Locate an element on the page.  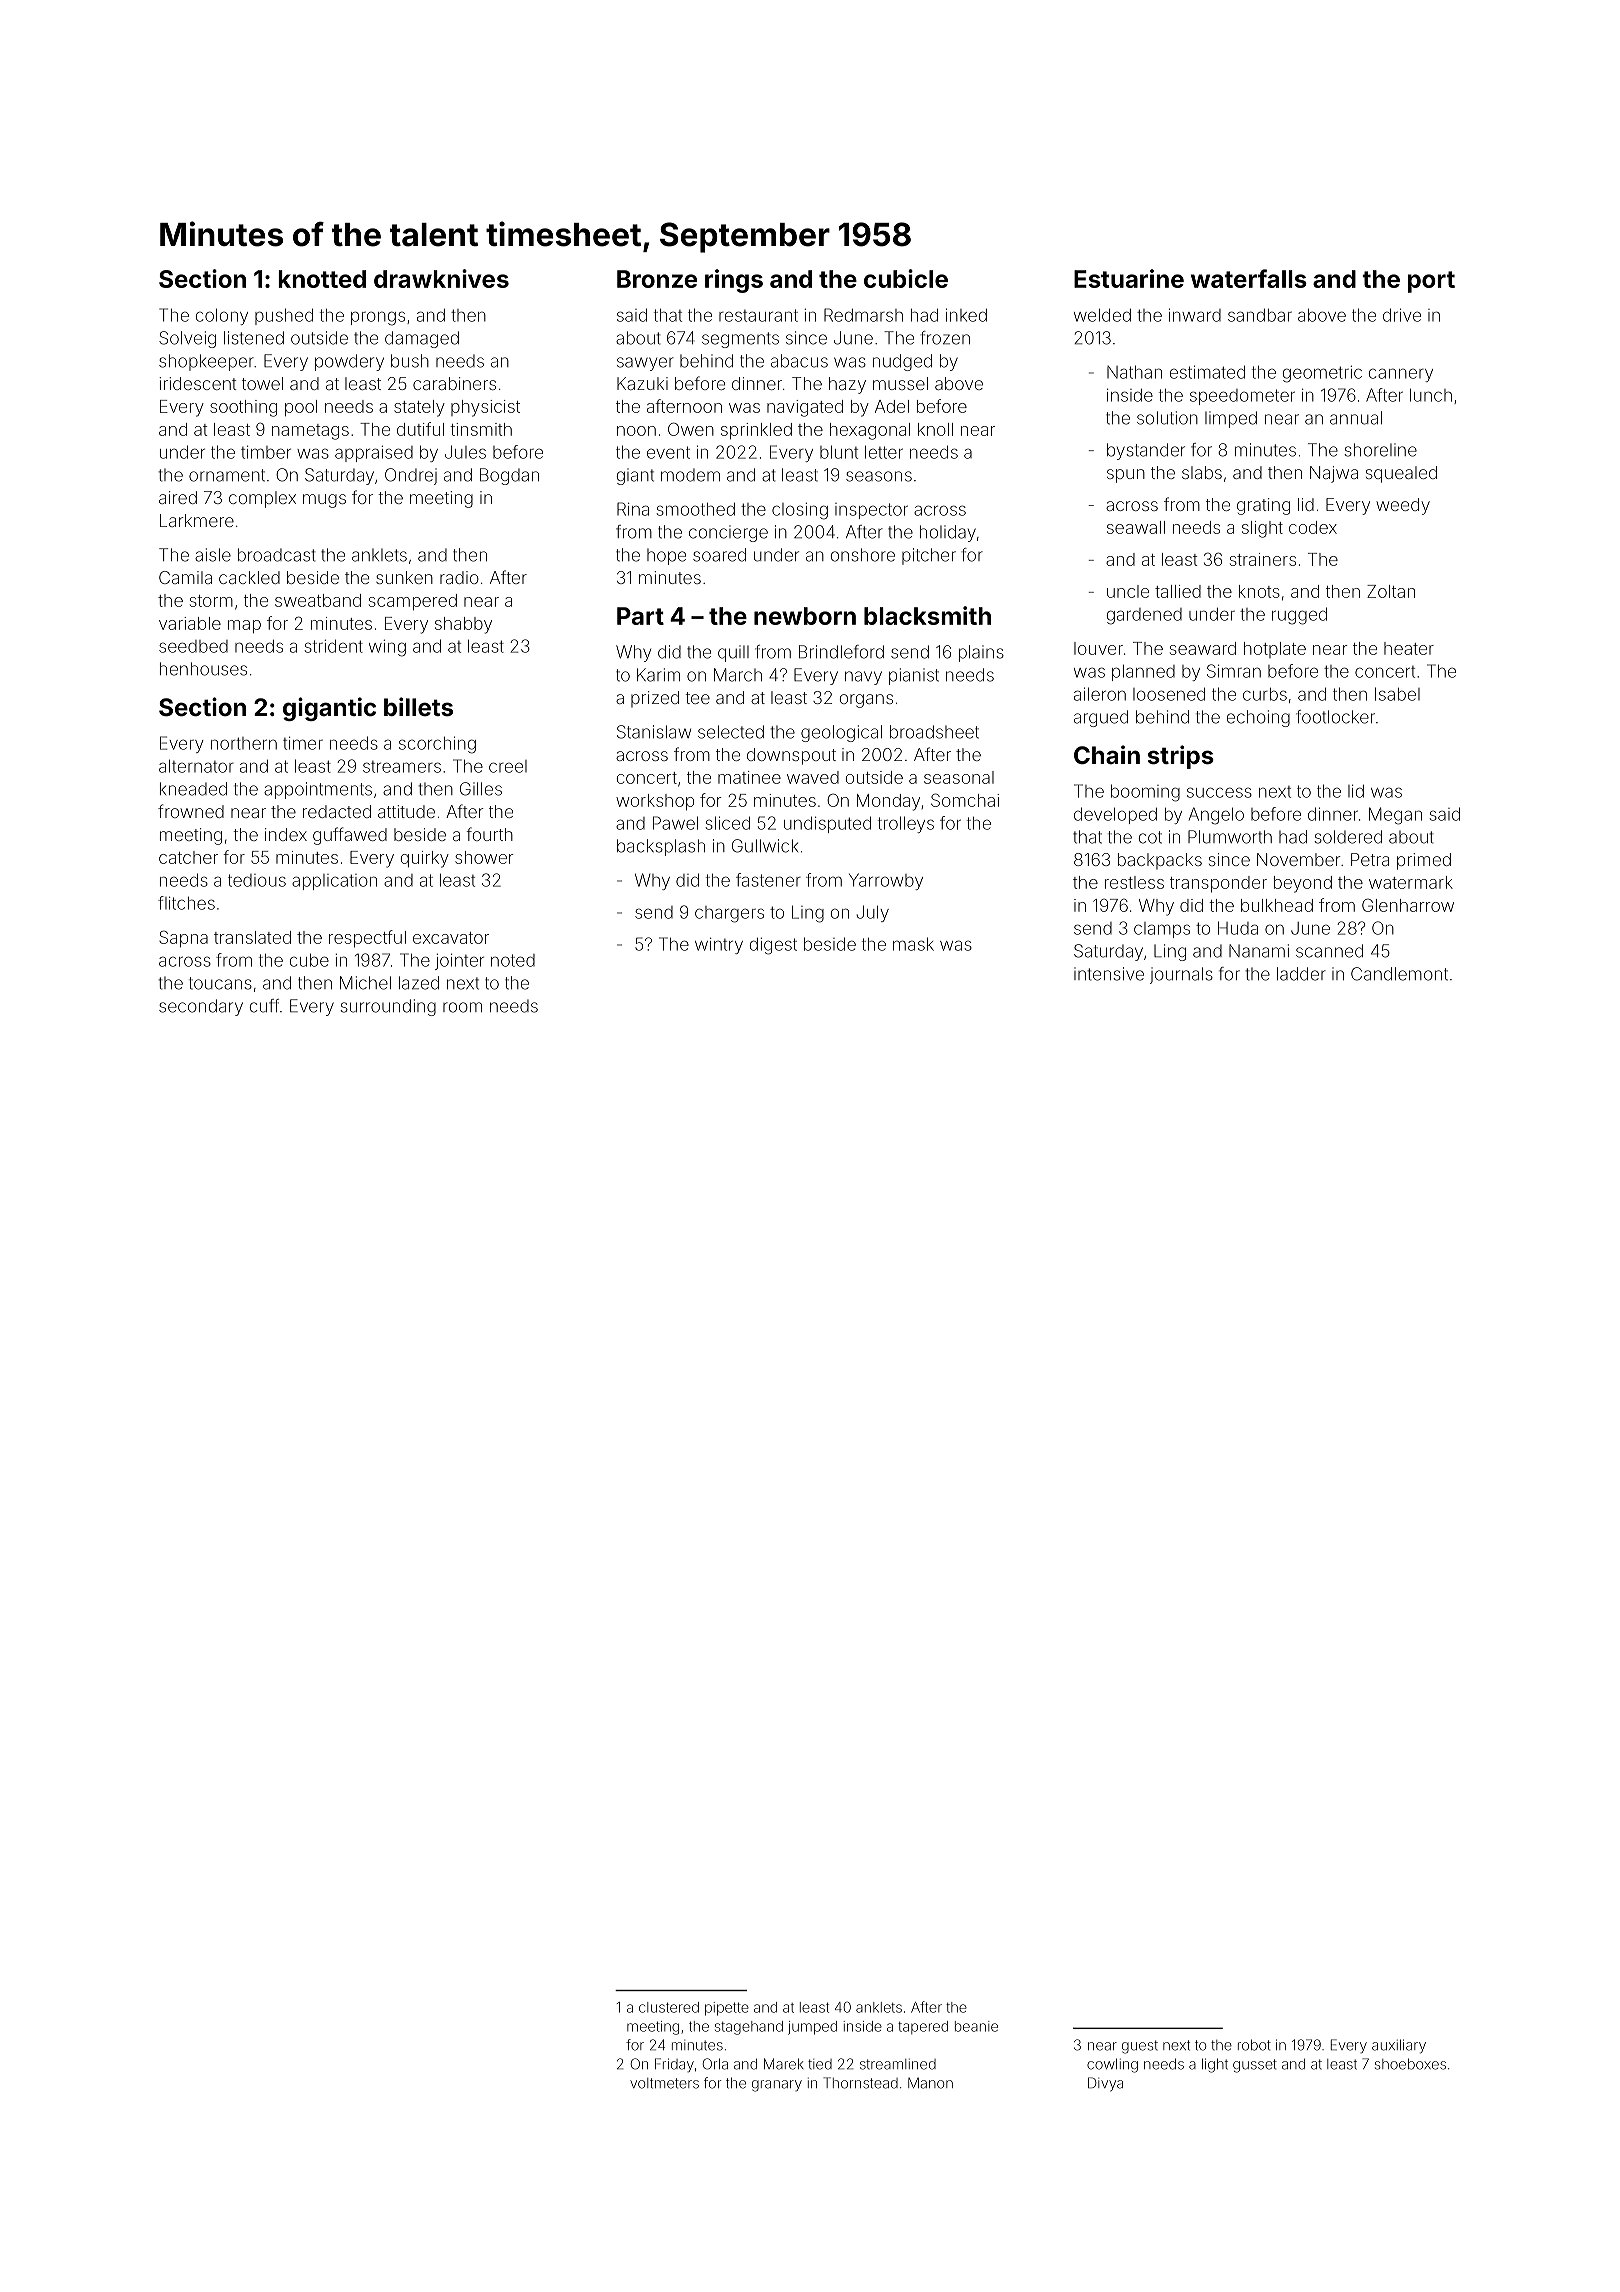
colony is located at coordinates (222, 317).
